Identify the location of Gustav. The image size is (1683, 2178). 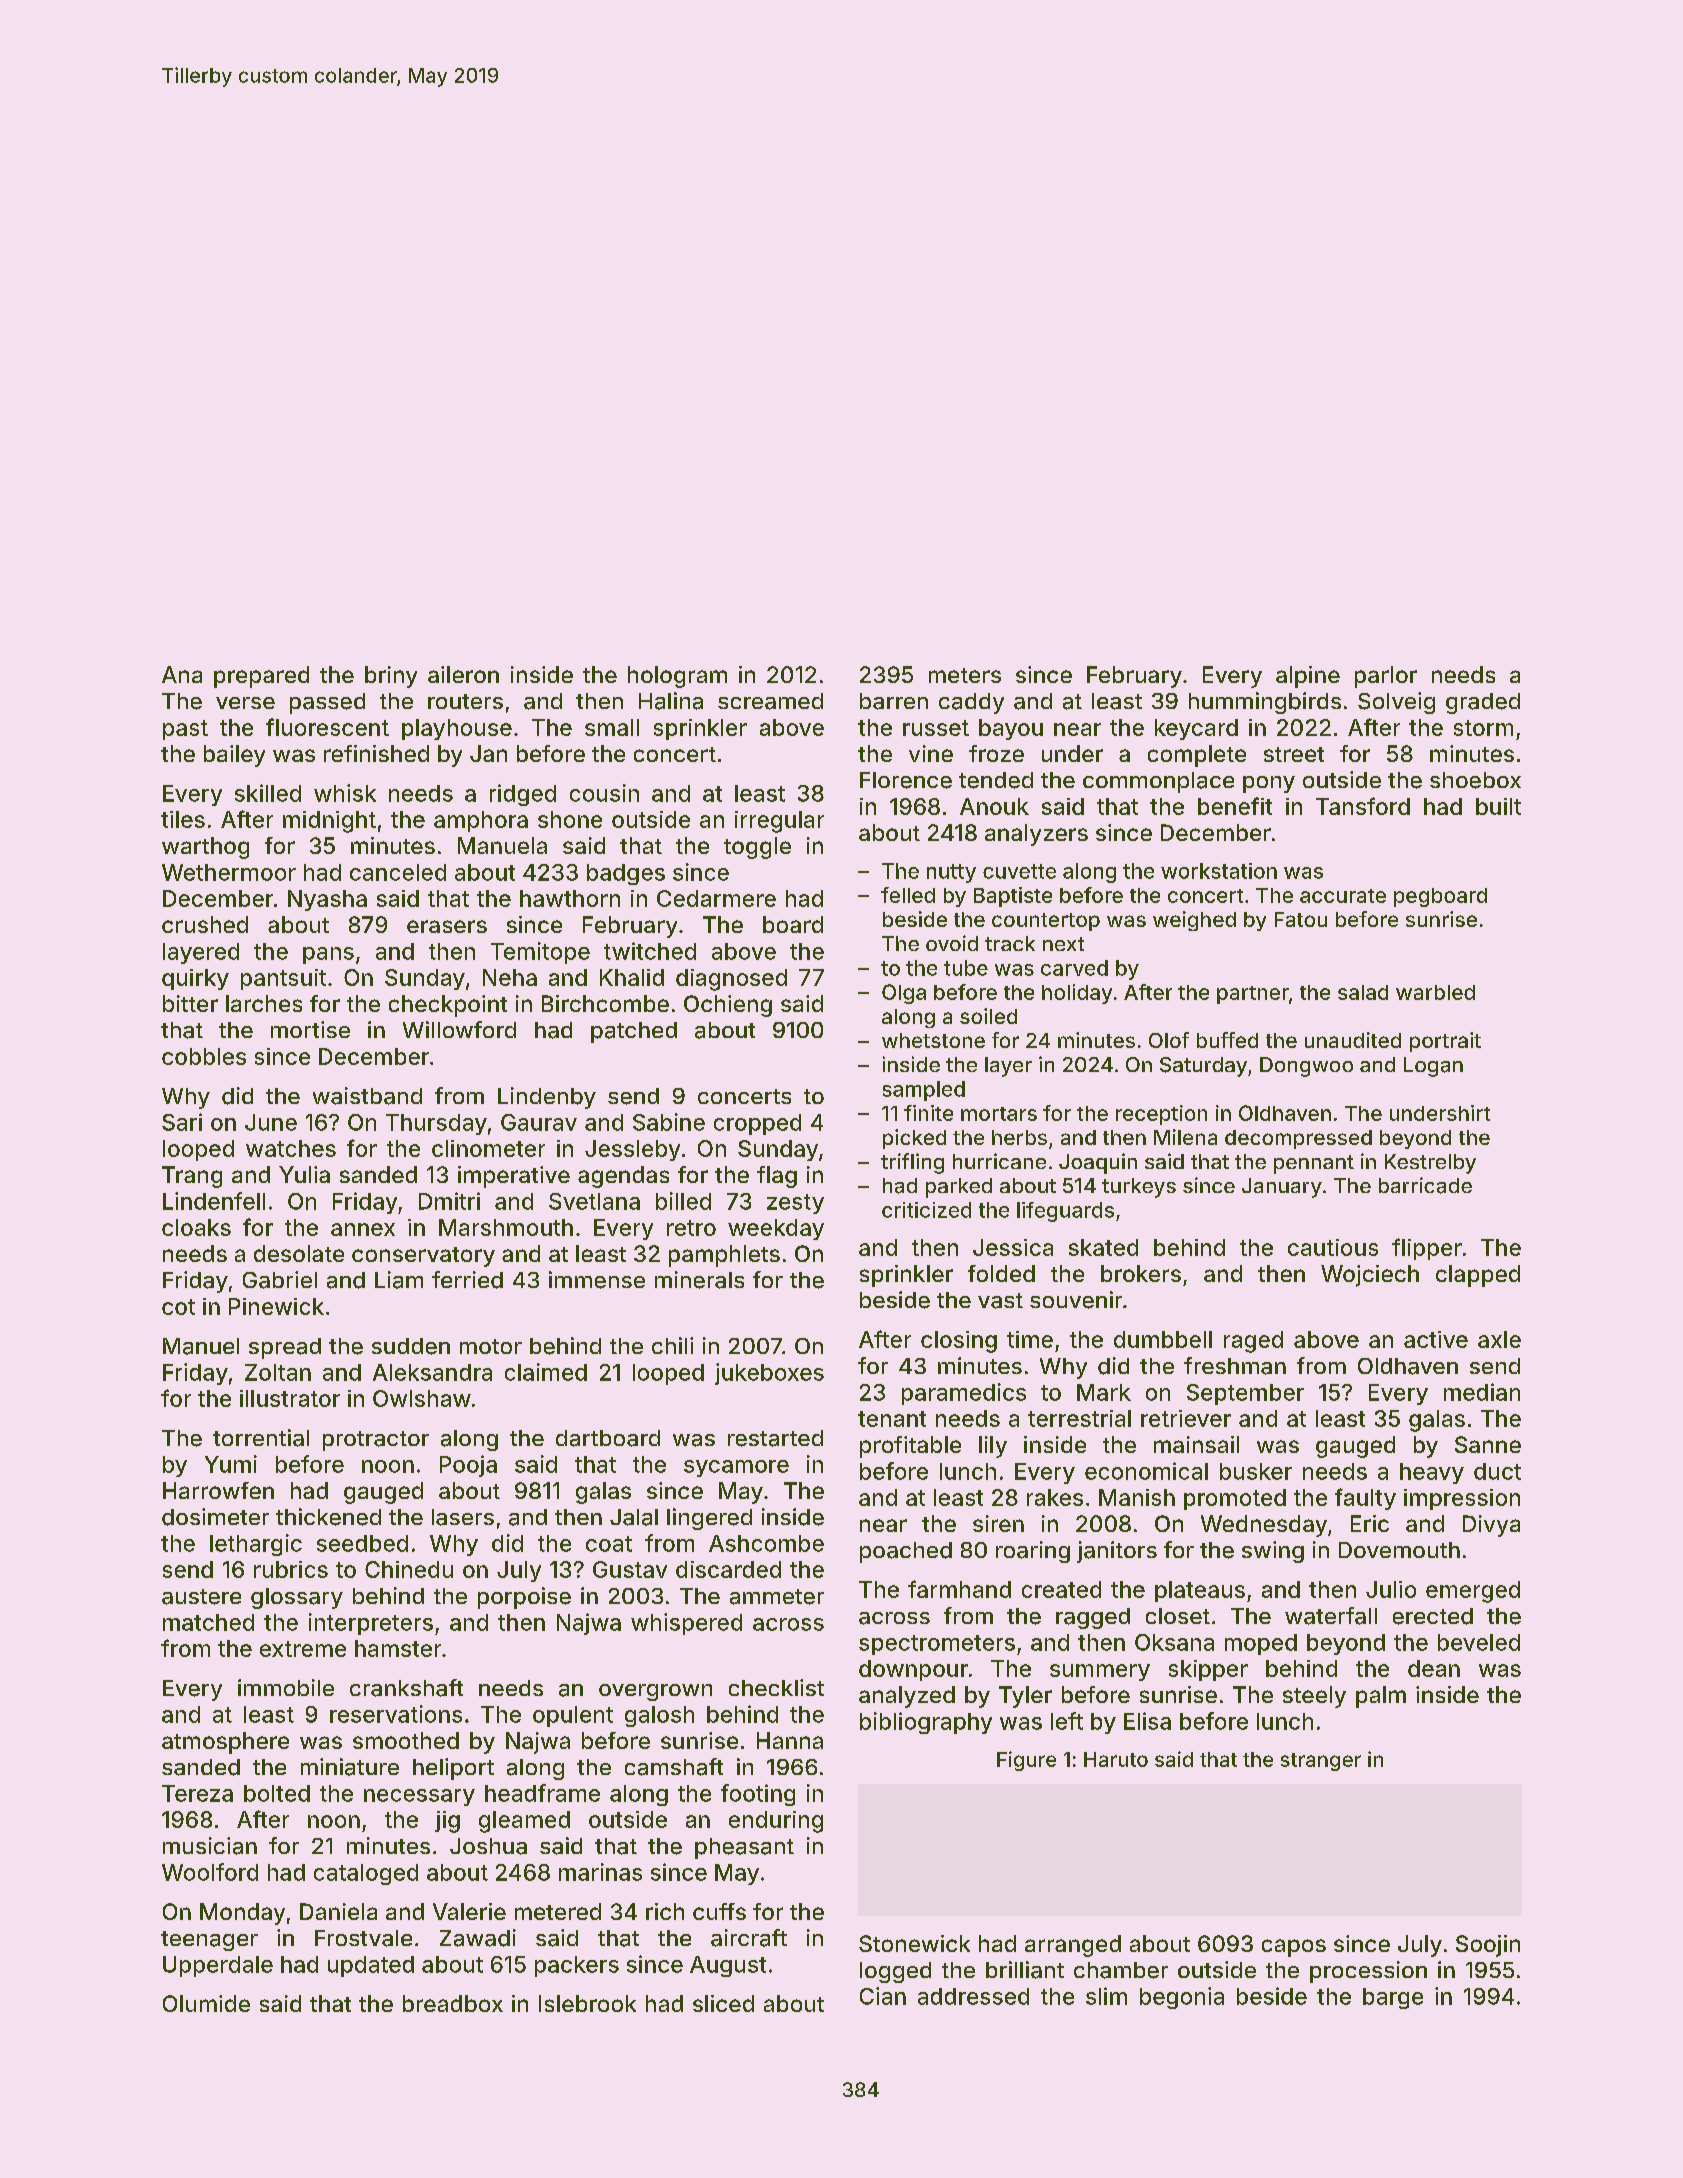
(630, 1569).
